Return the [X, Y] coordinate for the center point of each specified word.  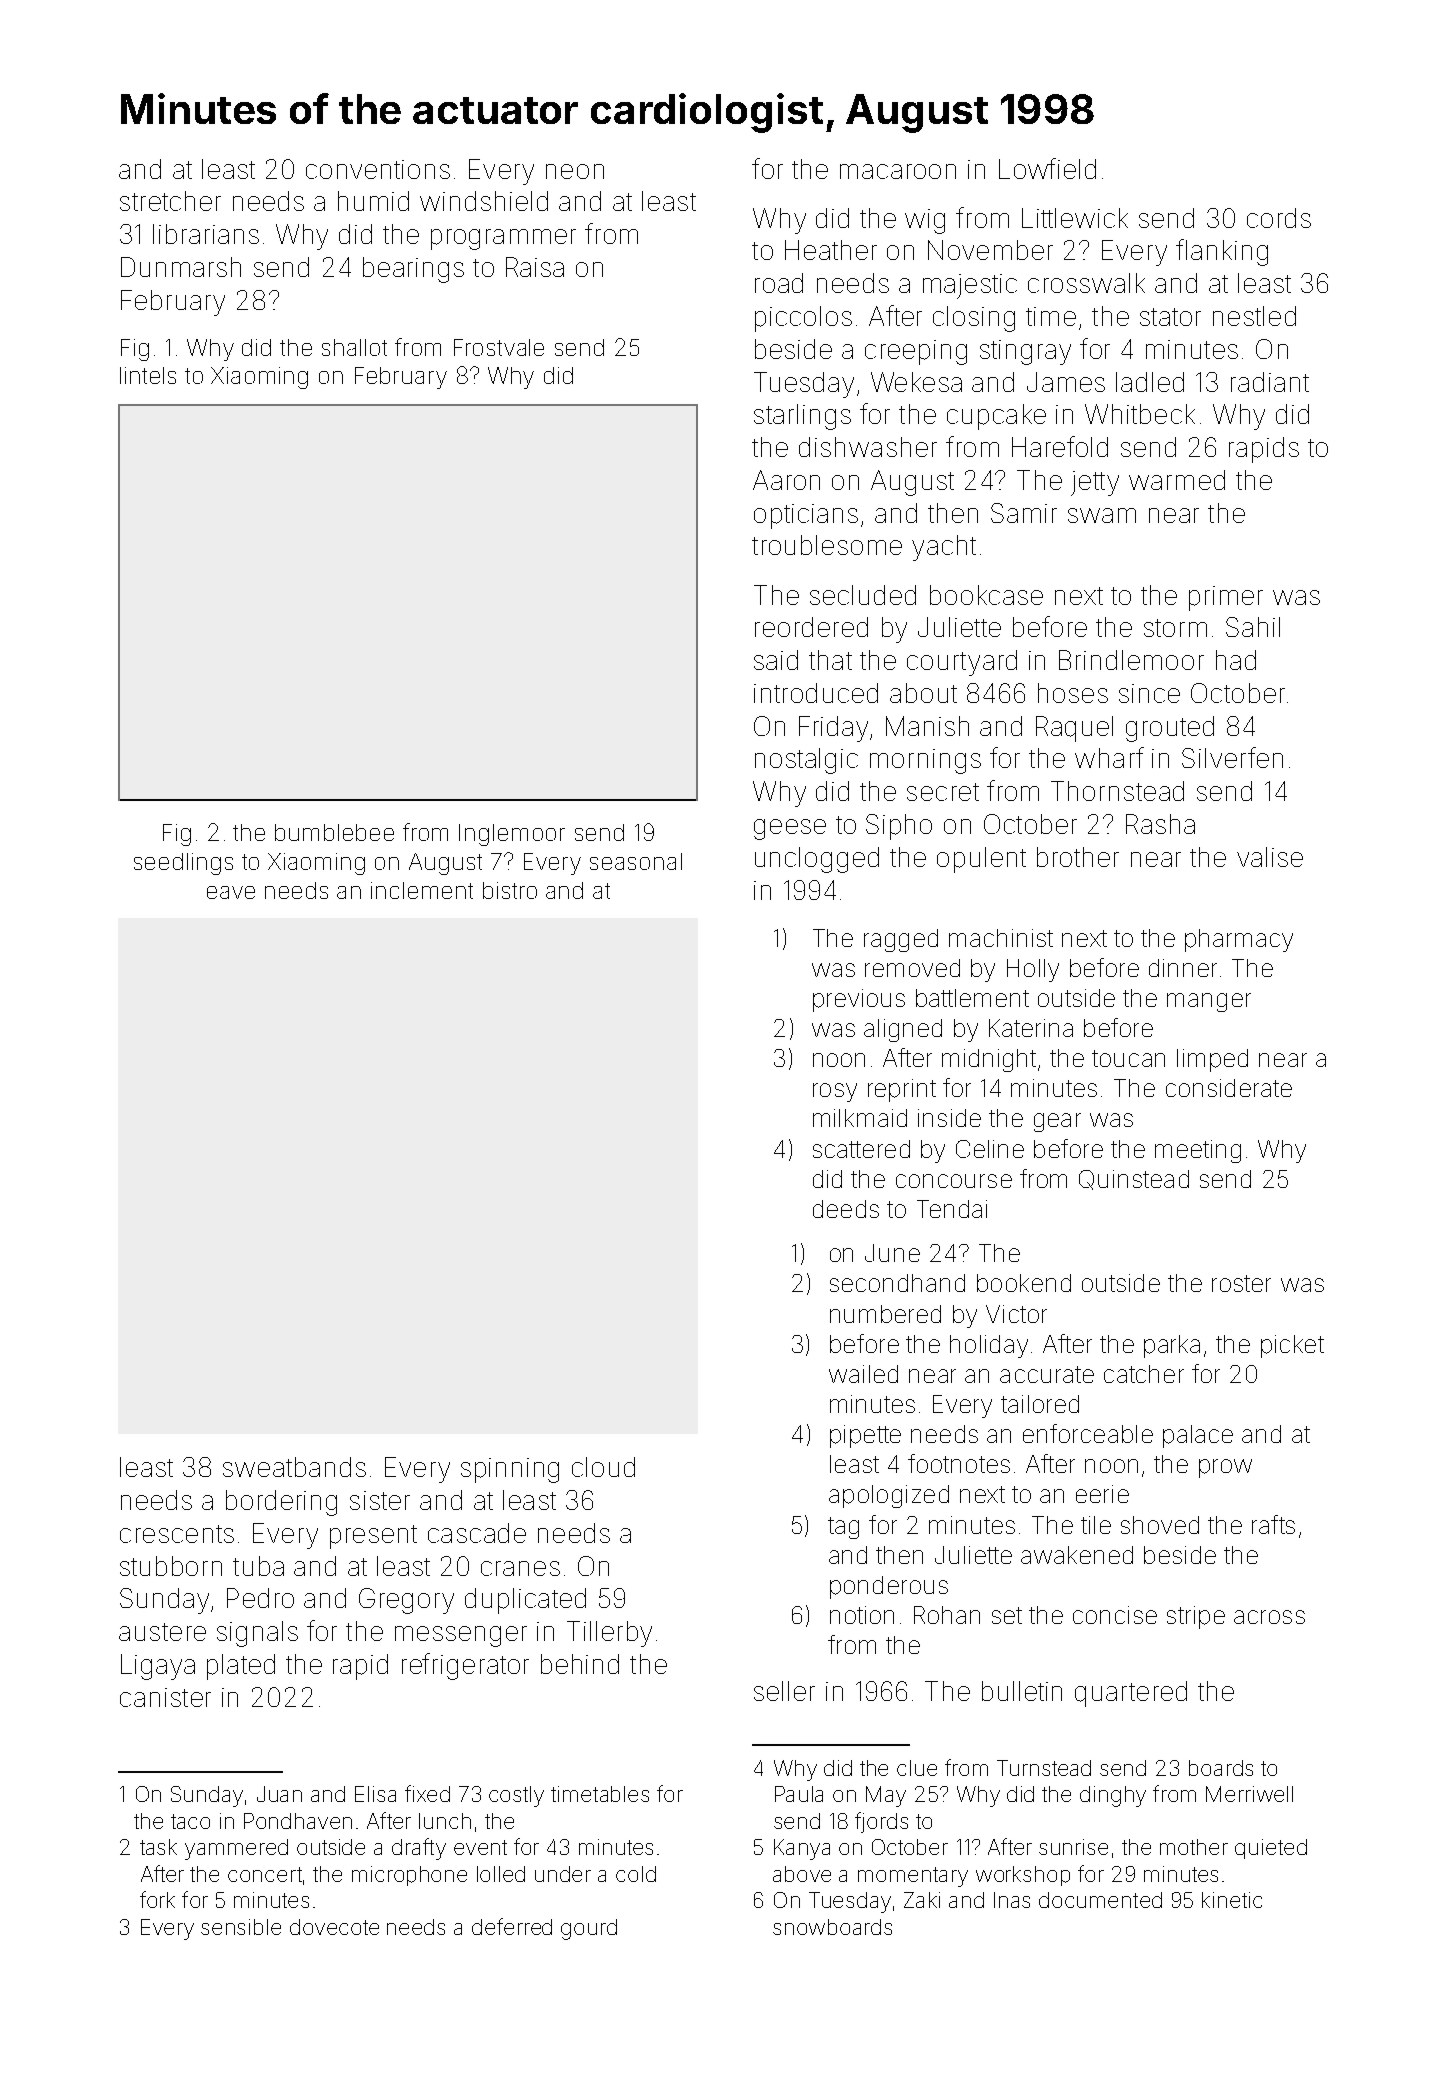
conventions [378, 169]
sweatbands [294, 1467]
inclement [422, 890]
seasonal [636, 861]
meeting [1198, 1151]
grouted [1170, 729]
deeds [846, 1209]
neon [575, 171]
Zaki [922, 1900]
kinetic [1232, 1900]
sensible [241, 1927]
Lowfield [1047, 168]
